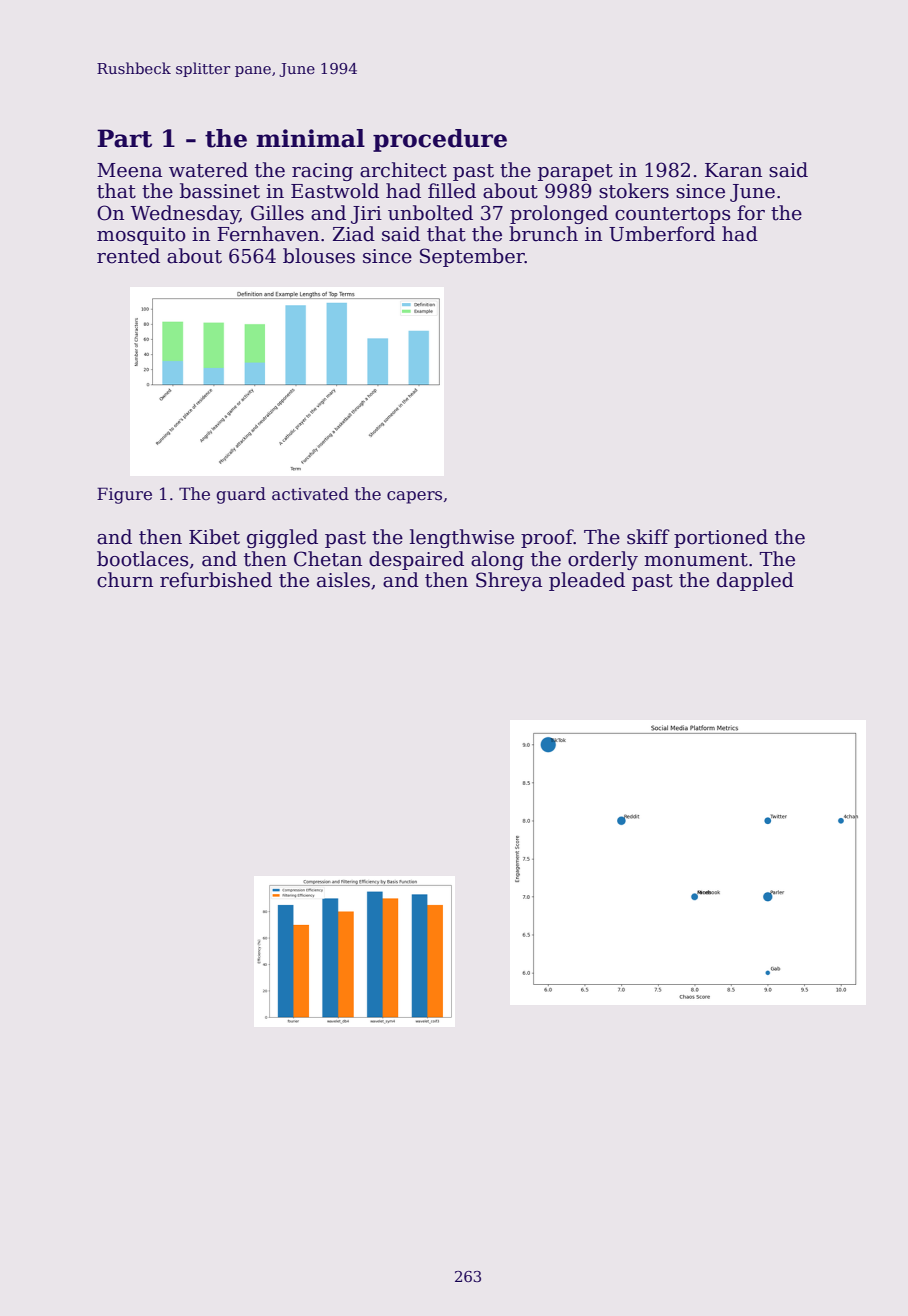 The width and height of the screenshot is (908, 1316). I want to click on countertops, so click(673, 215).
